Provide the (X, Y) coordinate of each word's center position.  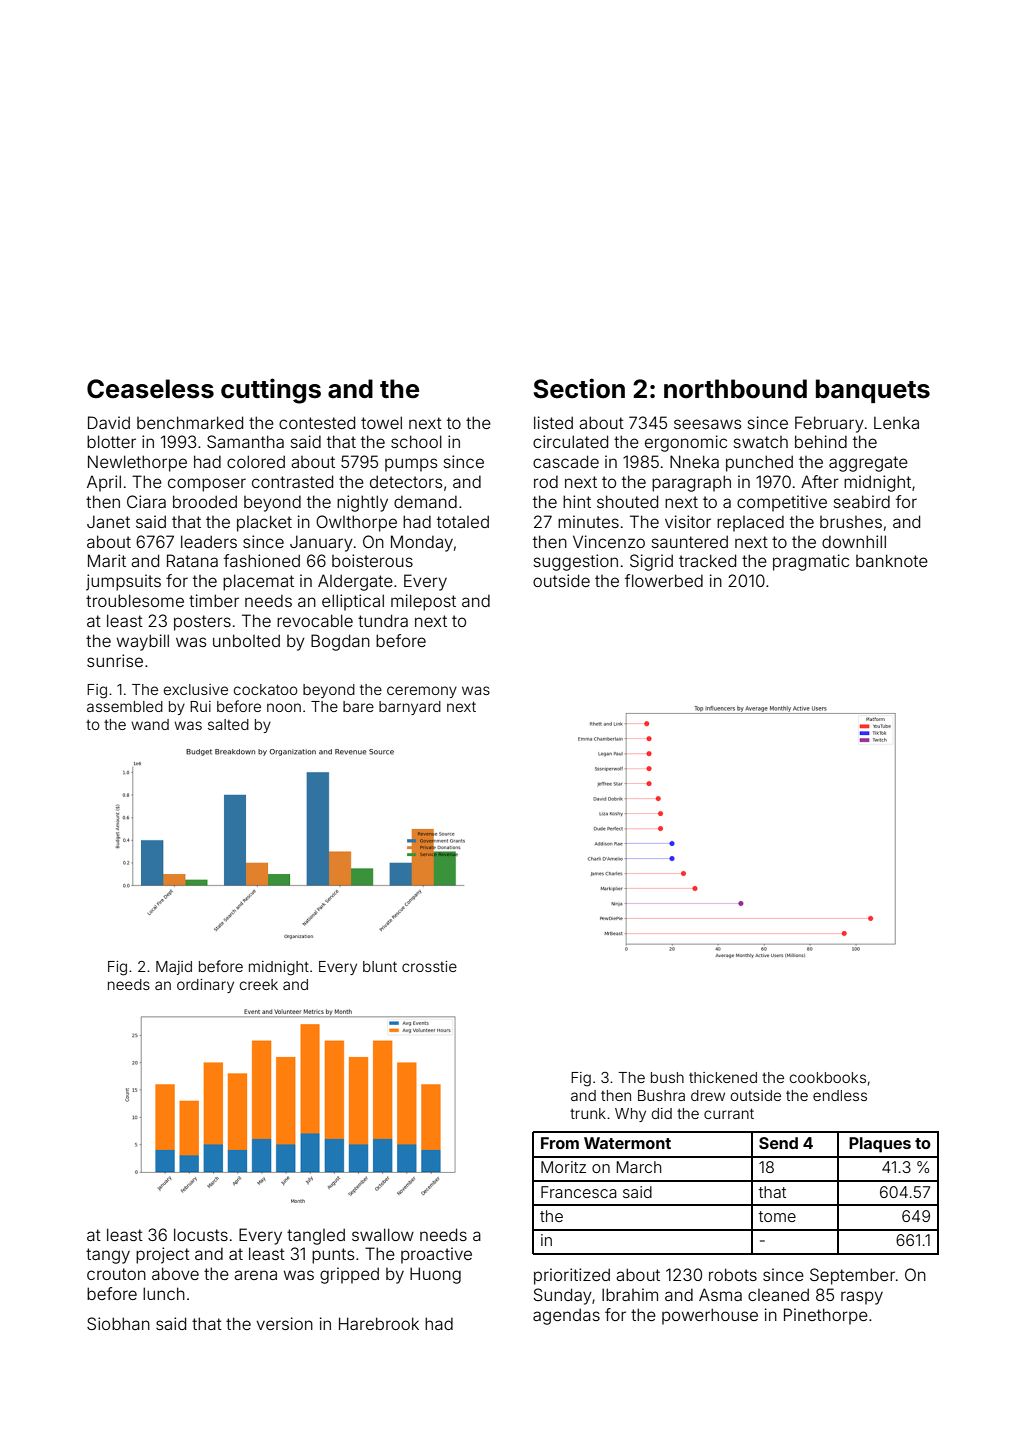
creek (259, 984)
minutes (588, 521)
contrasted (292, 481)
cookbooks (828, 1077)
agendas (566, 1316)
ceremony (422, 692)
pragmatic (811, 562)
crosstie (429, 966)
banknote (892, 560)
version (285, 1323)
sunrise (115, 660)
